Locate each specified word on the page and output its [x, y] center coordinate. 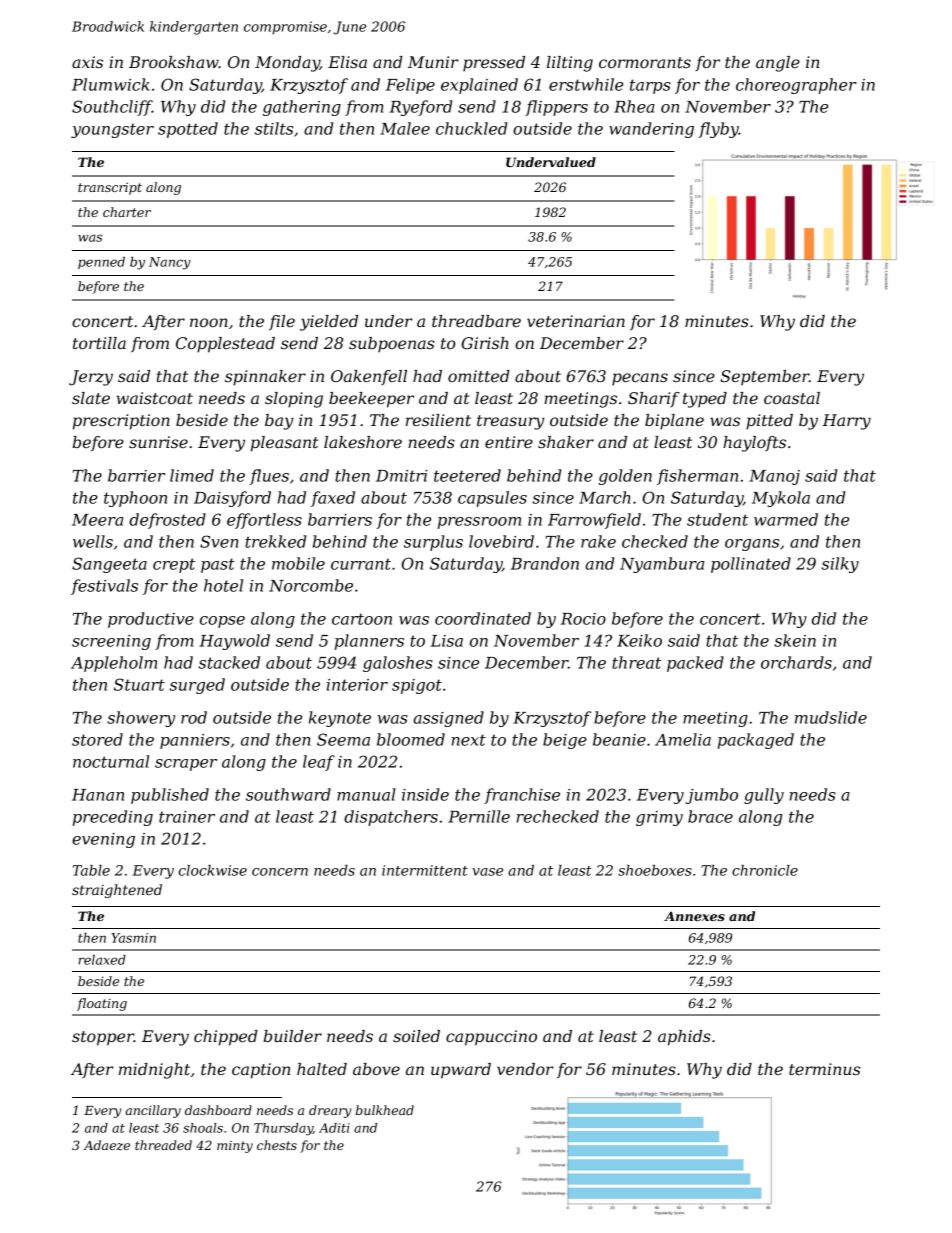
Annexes [694, 916]
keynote [340, 719]
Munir [433, 62]
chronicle [765, 870]
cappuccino [491, 1038]
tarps [650, 86]
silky [840, 565]
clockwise [213, 870]
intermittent [425, 870]
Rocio [583, 619]
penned [101, 263]
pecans [640, 379]
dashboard [218, 1110]
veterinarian [576, 321]
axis [87, 62]
